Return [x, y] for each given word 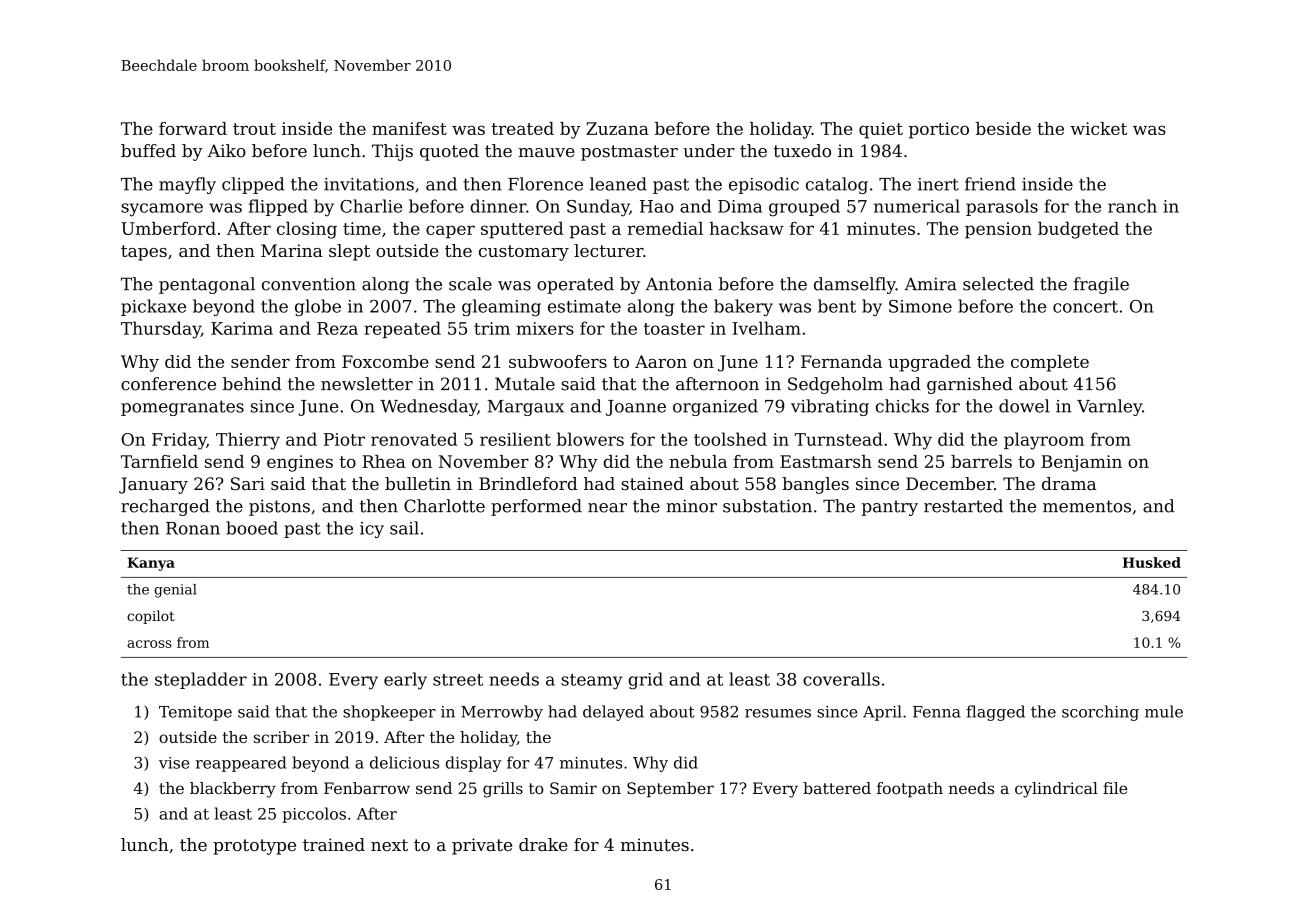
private [482, 846]
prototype [254, 847]
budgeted [1078, 230]
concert [1085, 307]
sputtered [522, 230]
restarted [963, 506]
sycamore [162, 210]
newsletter [367, 384]
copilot [151, 617]
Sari [248, 483]
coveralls [841, 679]
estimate [584, 306]
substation [767, 506]
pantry [890, 508]
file [1115, 788]
